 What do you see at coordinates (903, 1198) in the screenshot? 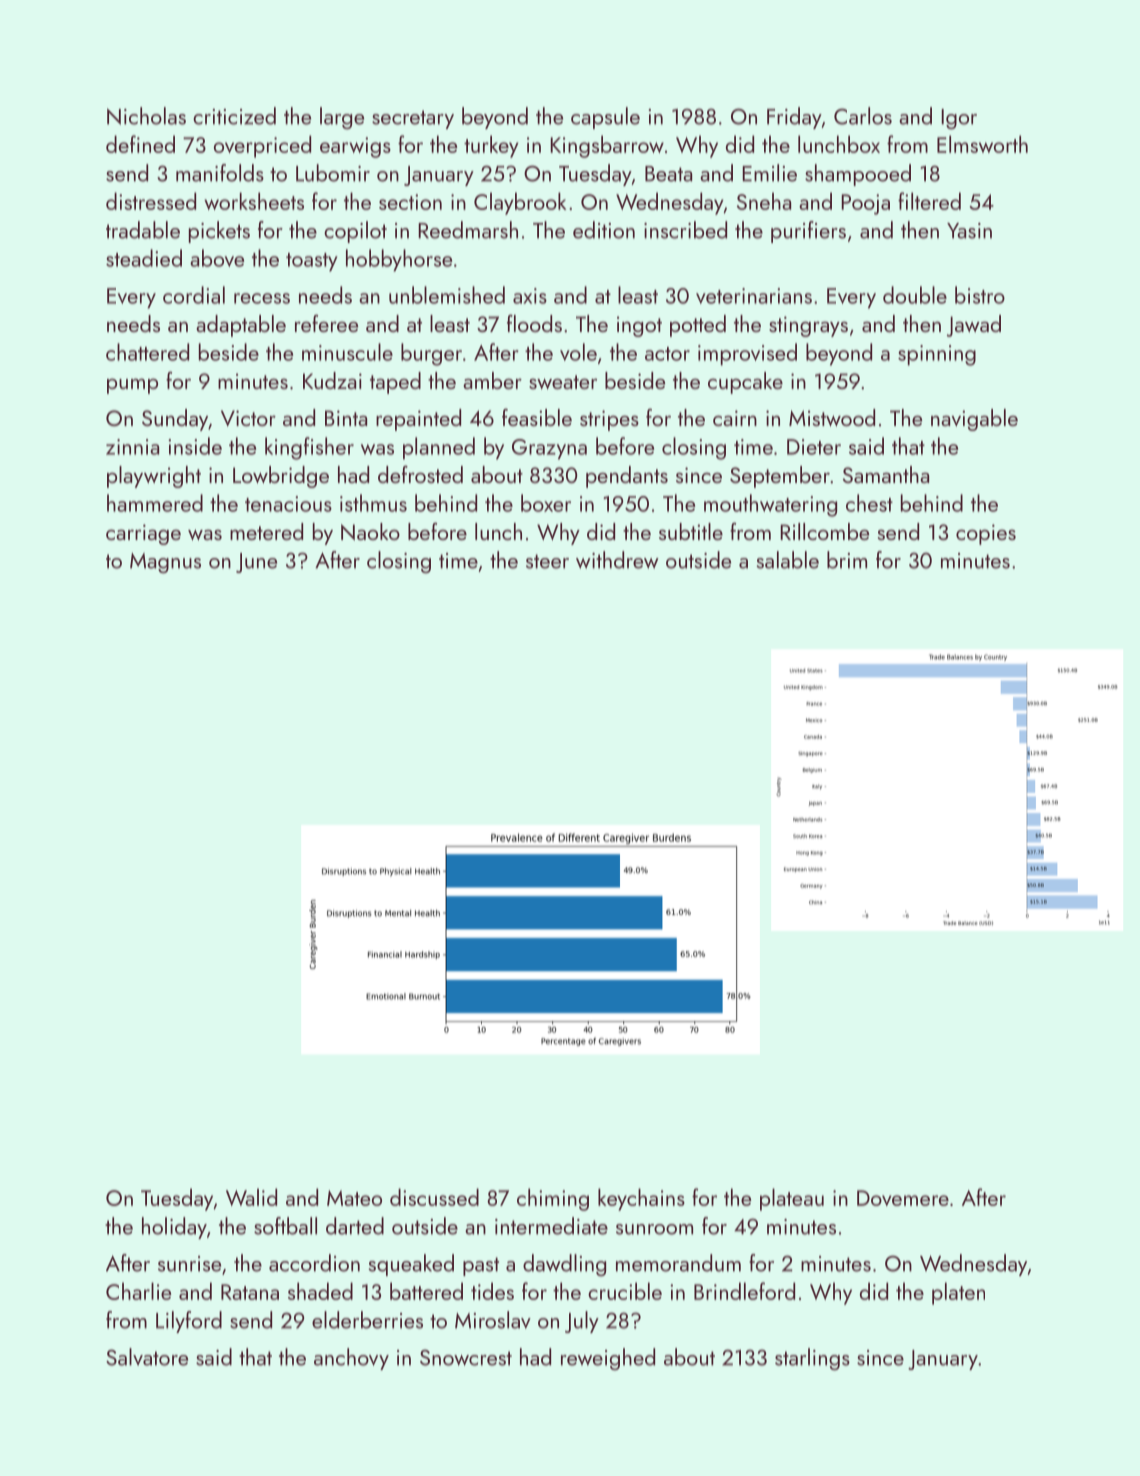
I see `Dovemere` at bounding box center [903, 1198].
